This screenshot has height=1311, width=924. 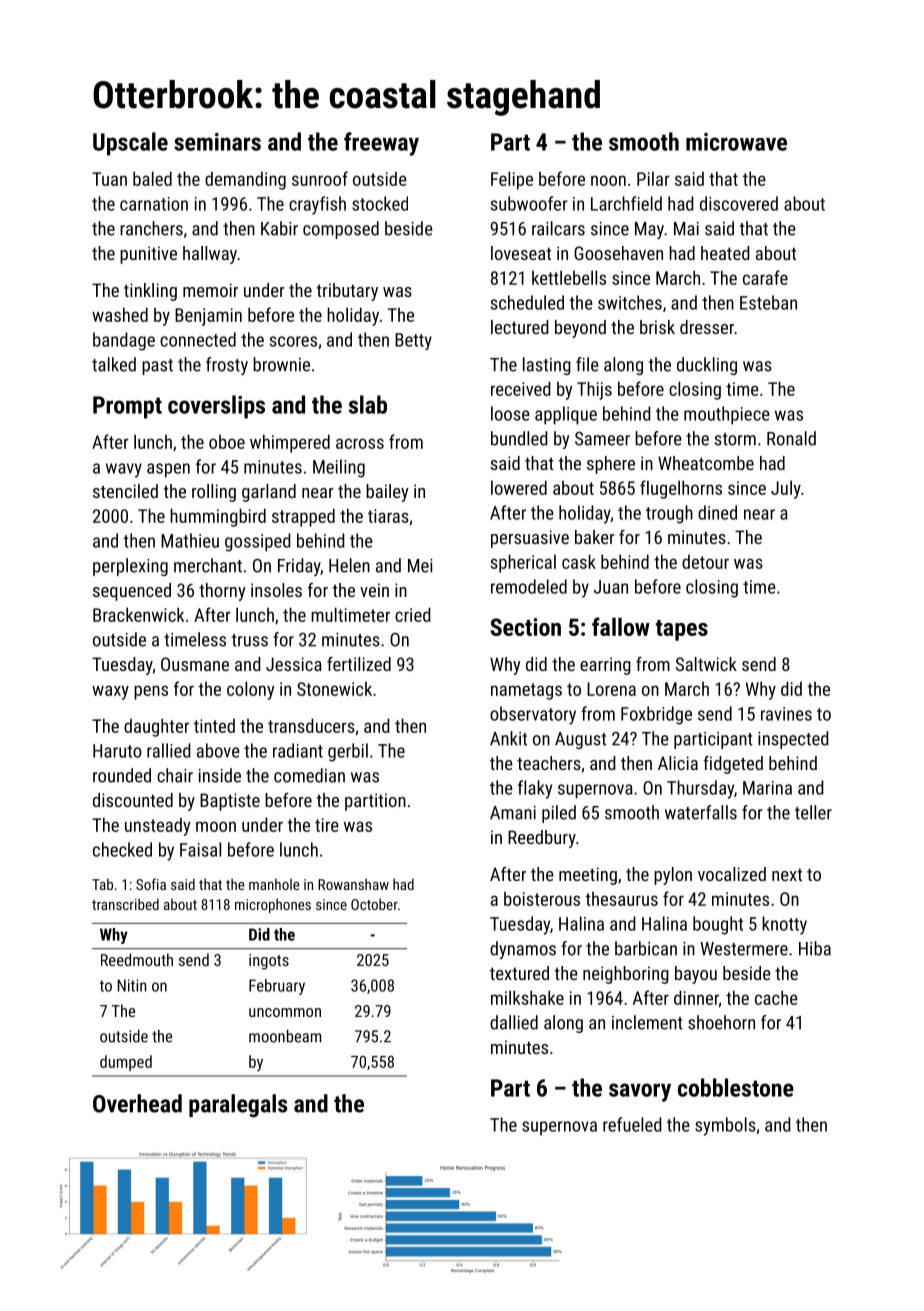 I want to click on seminars, so click(x=217, y=142).
